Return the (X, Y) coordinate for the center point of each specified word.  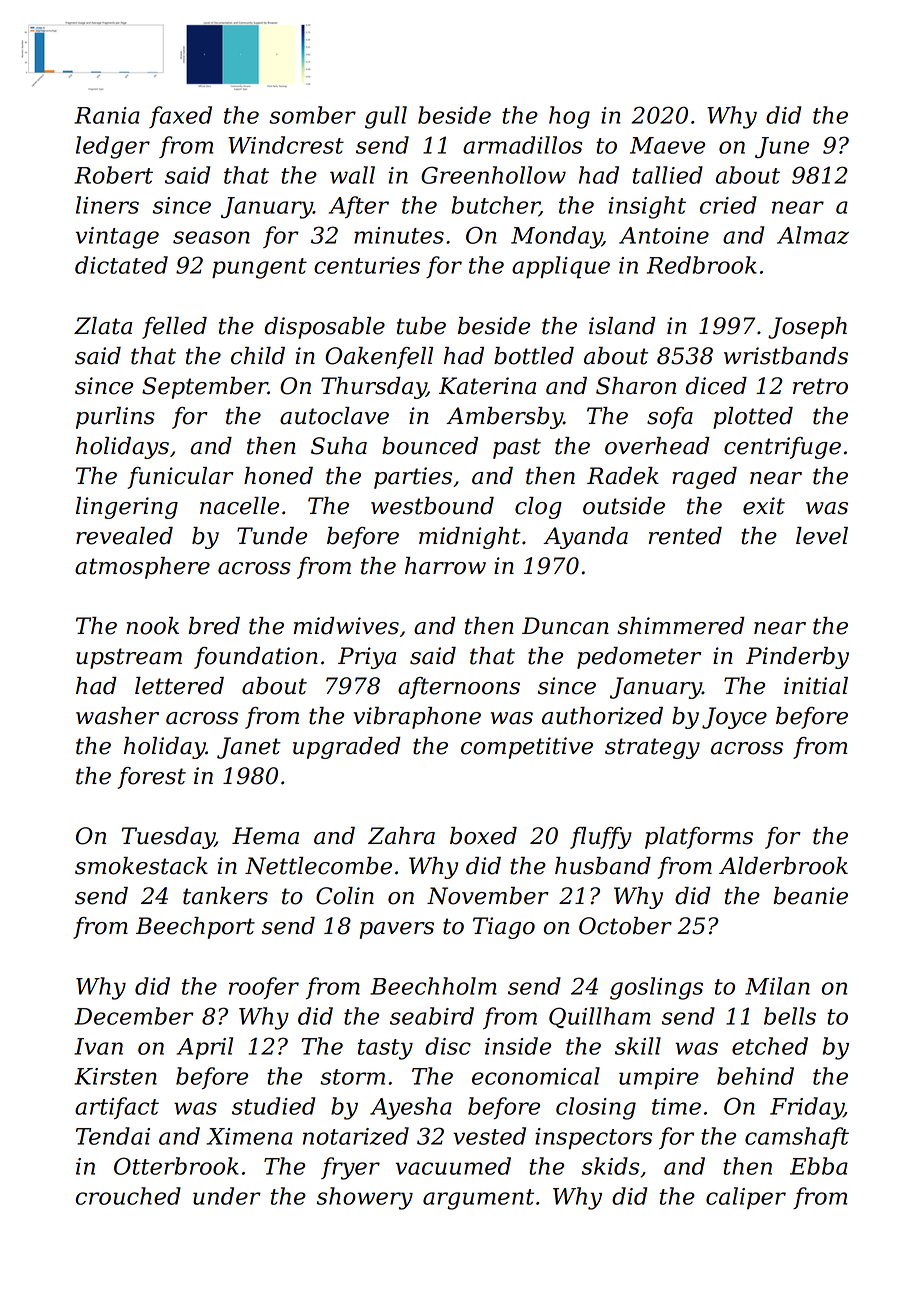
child (258, 356)
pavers (397, 930)
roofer (264, 988)
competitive (527, 748)
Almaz (813, 235)
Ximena (249, 1136)
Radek (623, 476)
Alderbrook (783, 866)
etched (770, 1046)
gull (386, 117)
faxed (180, 117)
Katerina (487, 386)
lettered (179, 686)
